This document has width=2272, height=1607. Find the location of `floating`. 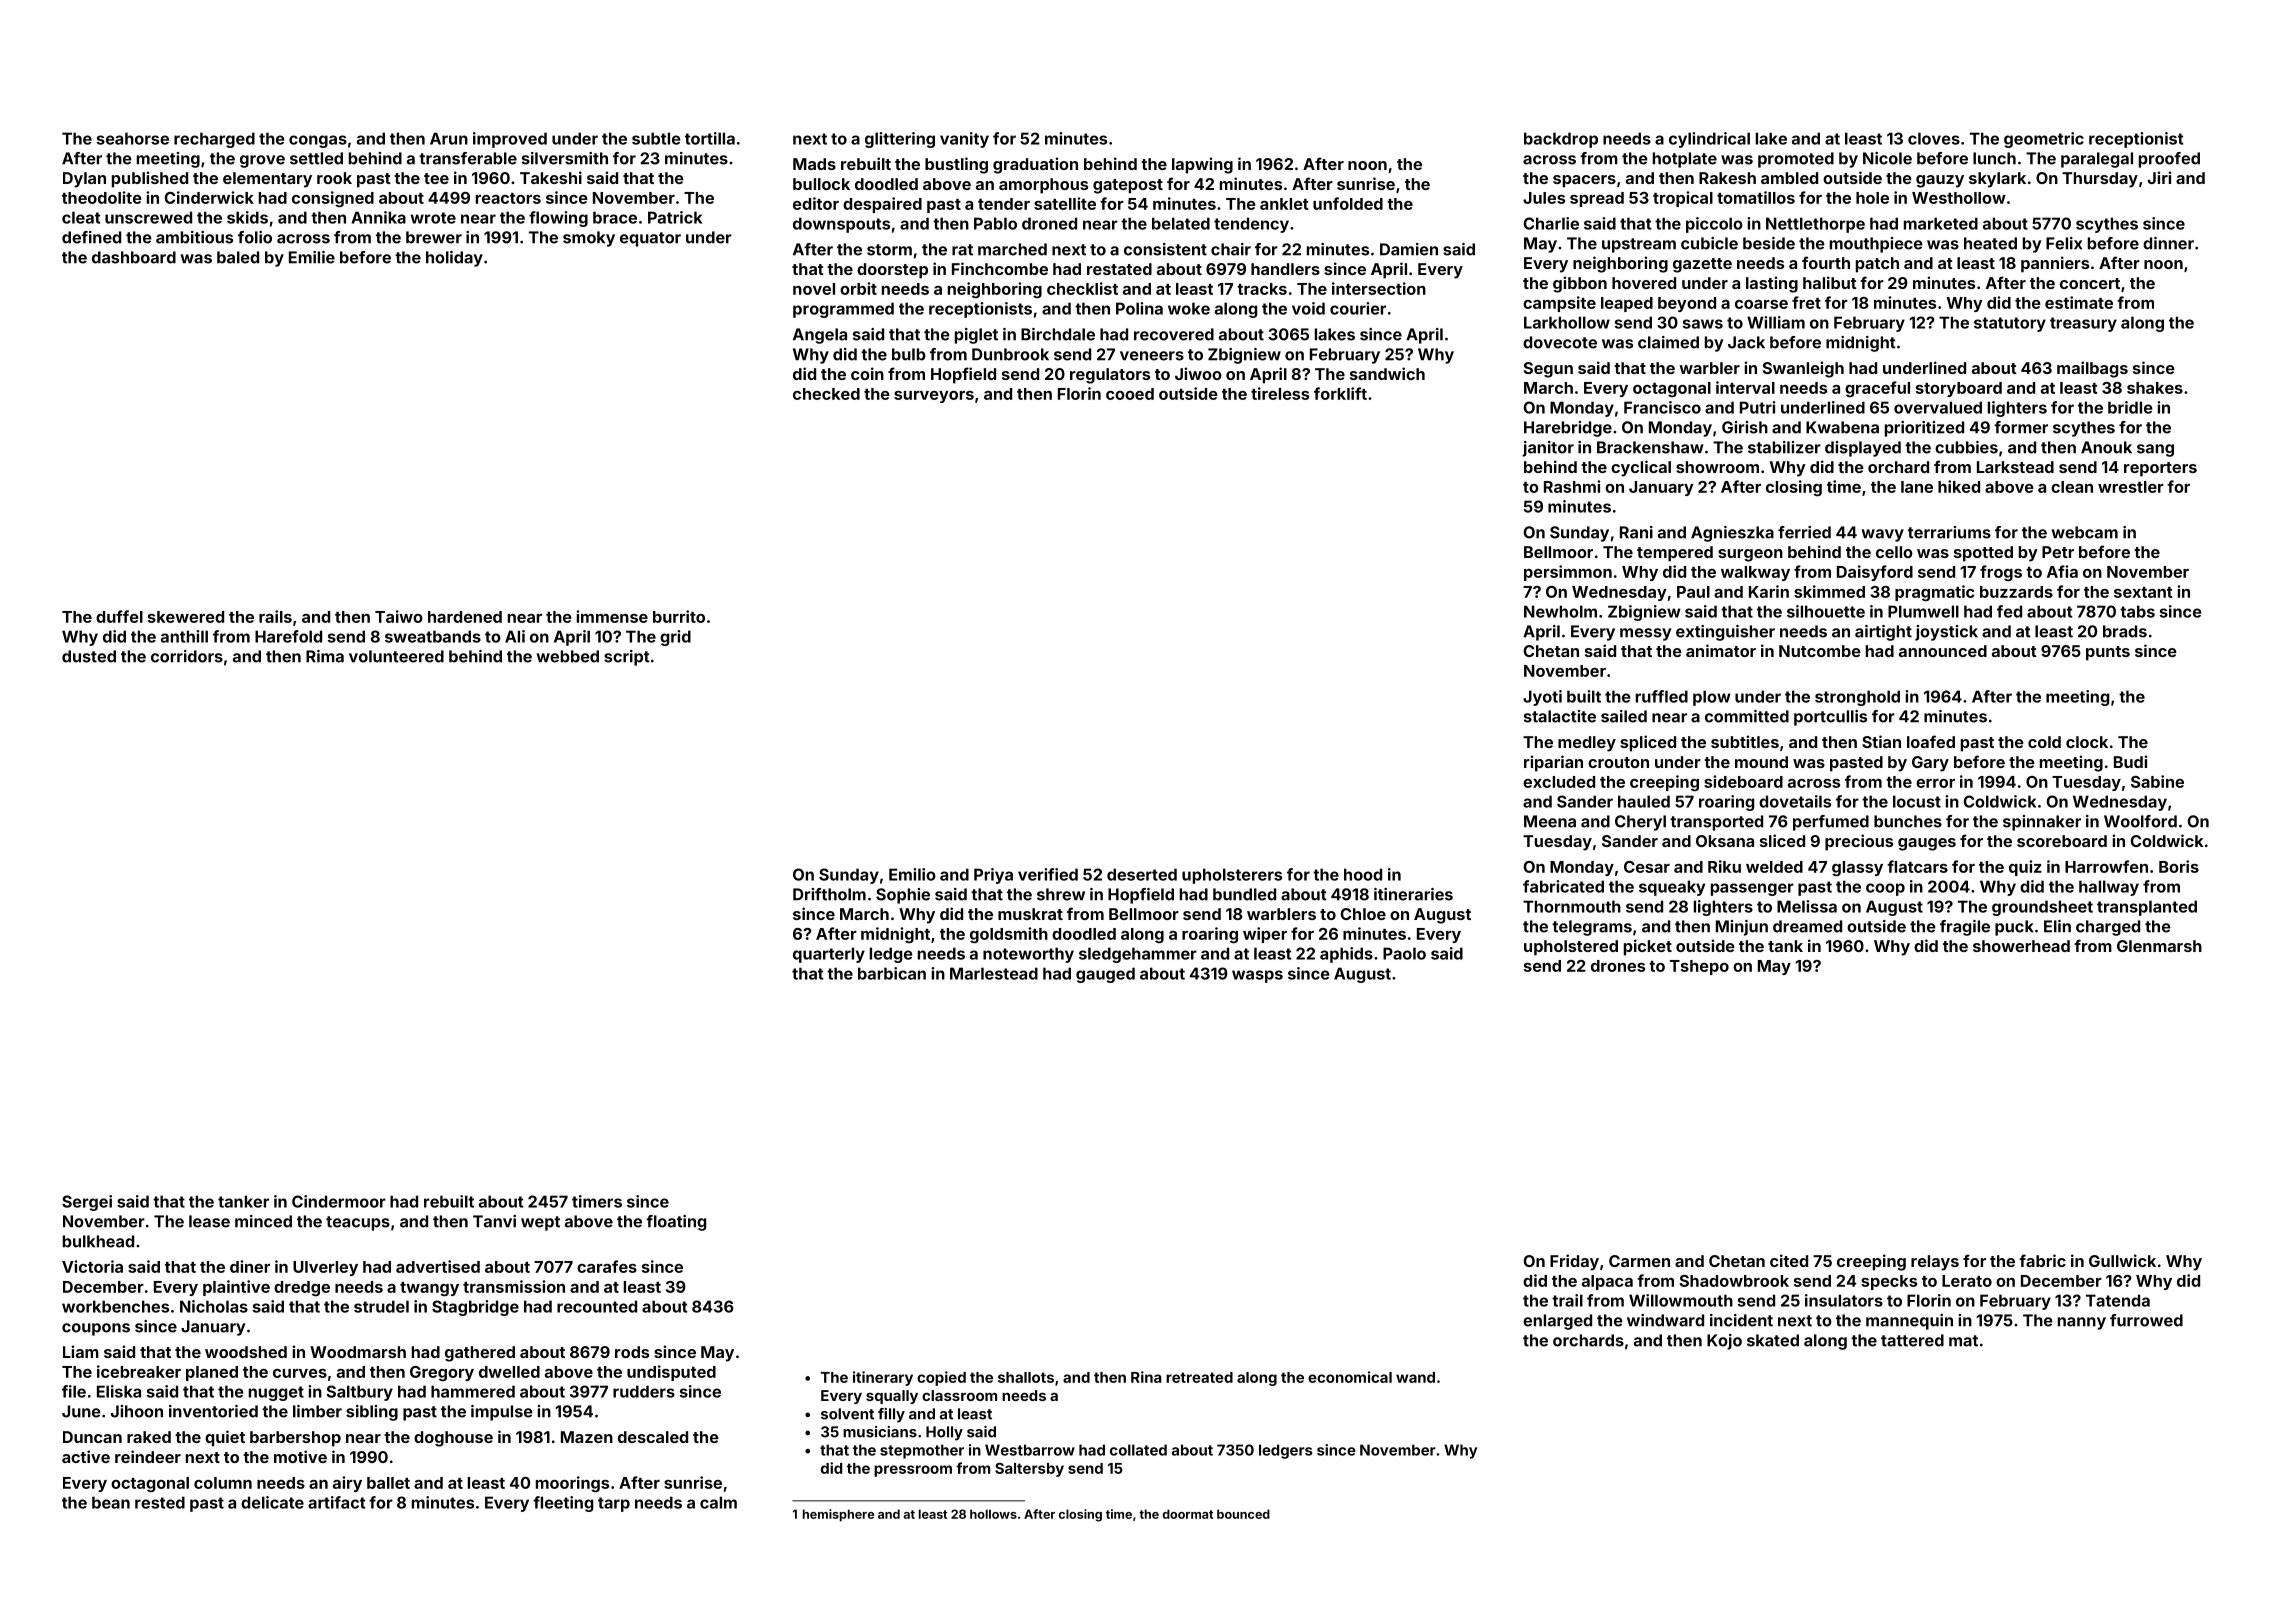

floating is located at coordinates (676, 1223).
